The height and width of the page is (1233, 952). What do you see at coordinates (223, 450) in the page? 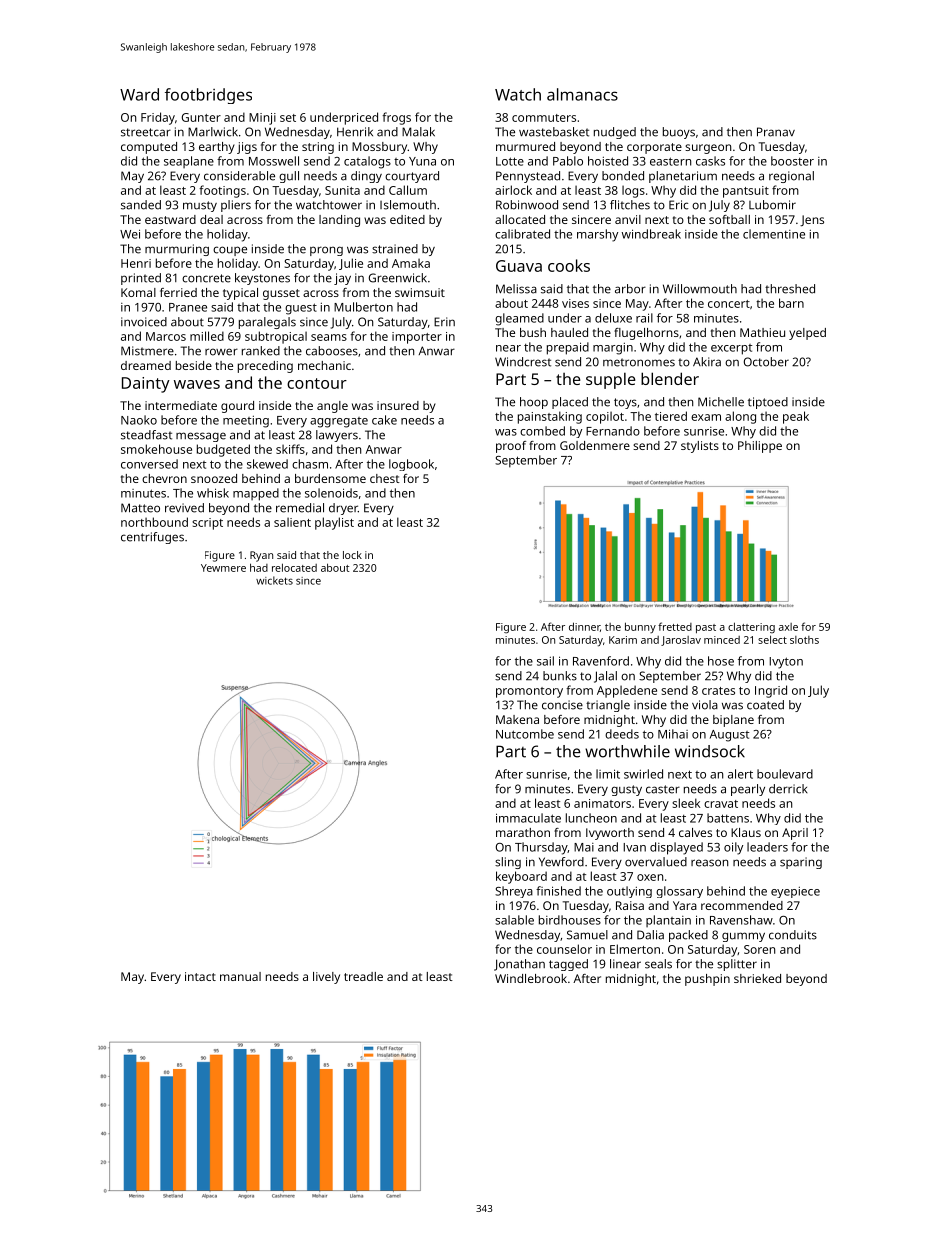
I see `budgeted` at bounding box center [223, 450].
